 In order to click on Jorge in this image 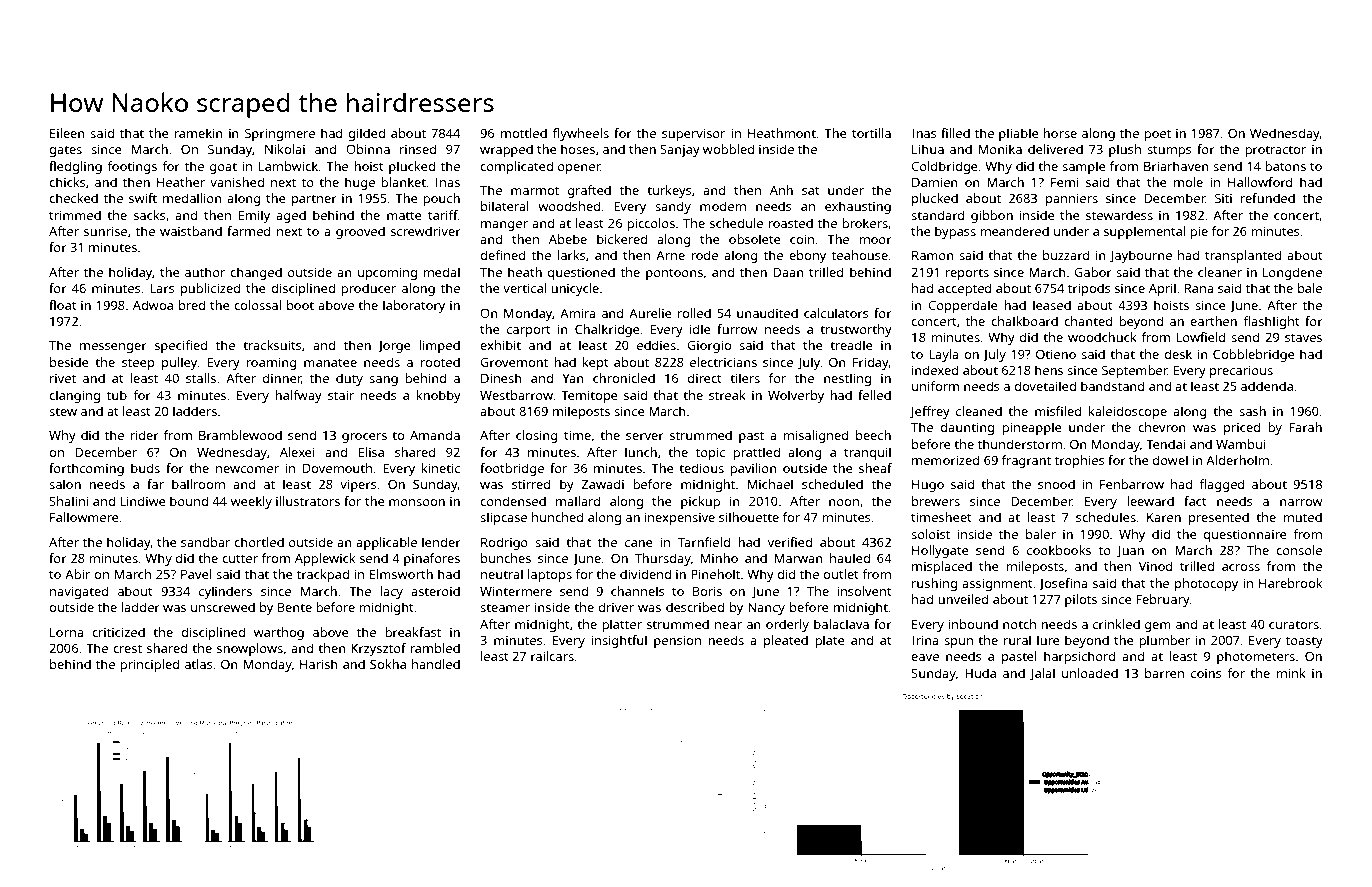, I will do `click(394, 347)`.
